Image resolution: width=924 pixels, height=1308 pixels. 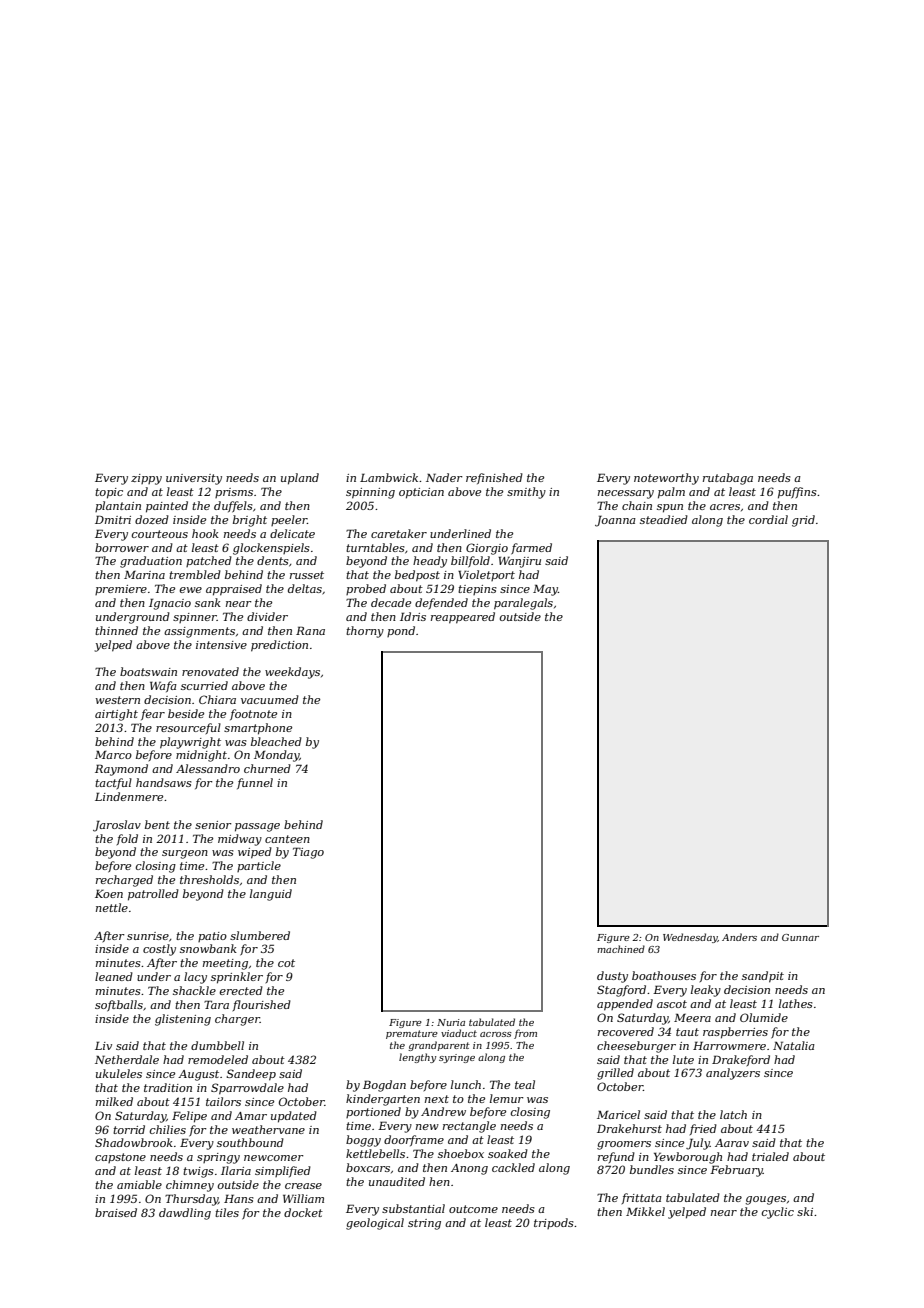 I want to click on Ilaria, so click(x=236, y=1170).
